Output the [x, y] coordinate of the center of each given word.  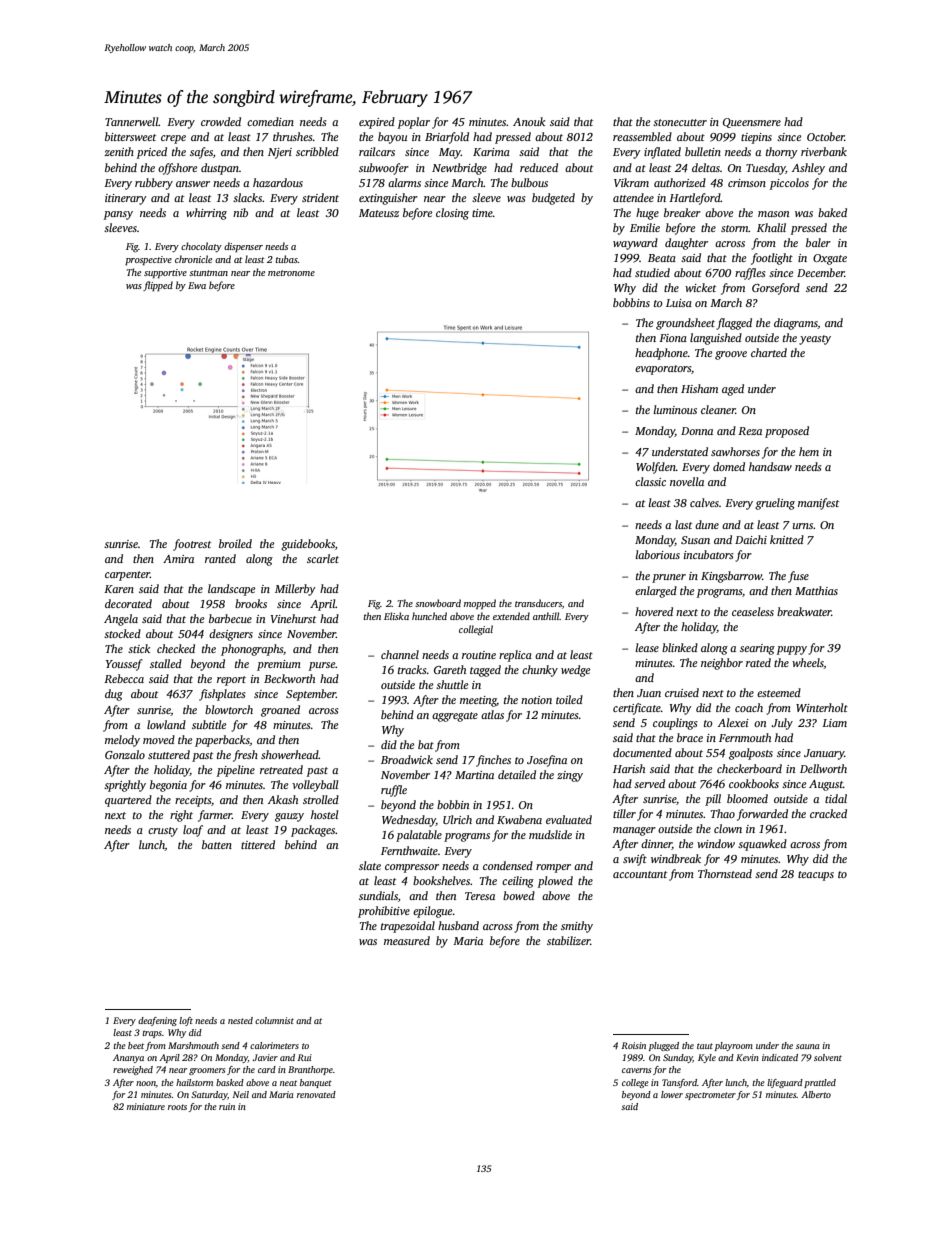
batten [217, 844]
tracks [412, 669]
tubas [286, 259]
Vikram [631, 182]
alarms [404, 182]
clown [728, 828]
